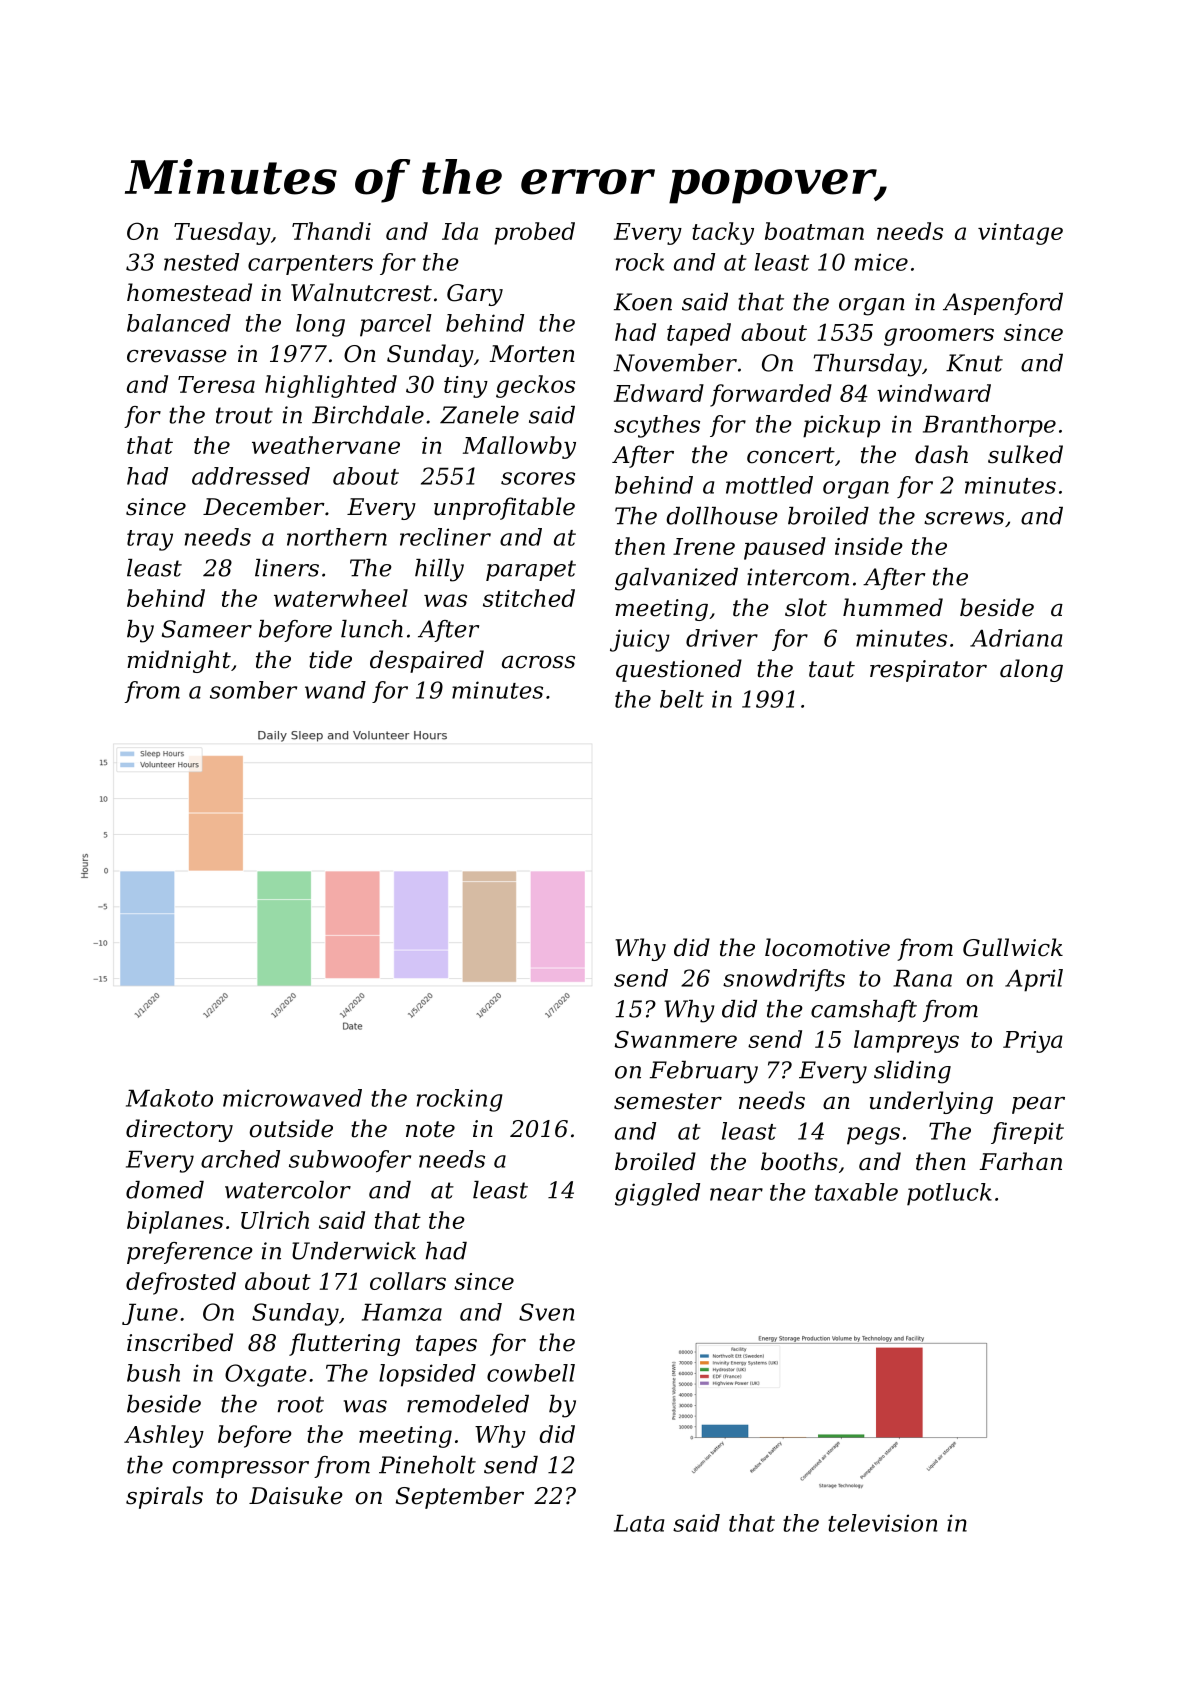 This screenshot has width=1190, height=1683. I want to click on Farhan, so click(1020, 1161).
